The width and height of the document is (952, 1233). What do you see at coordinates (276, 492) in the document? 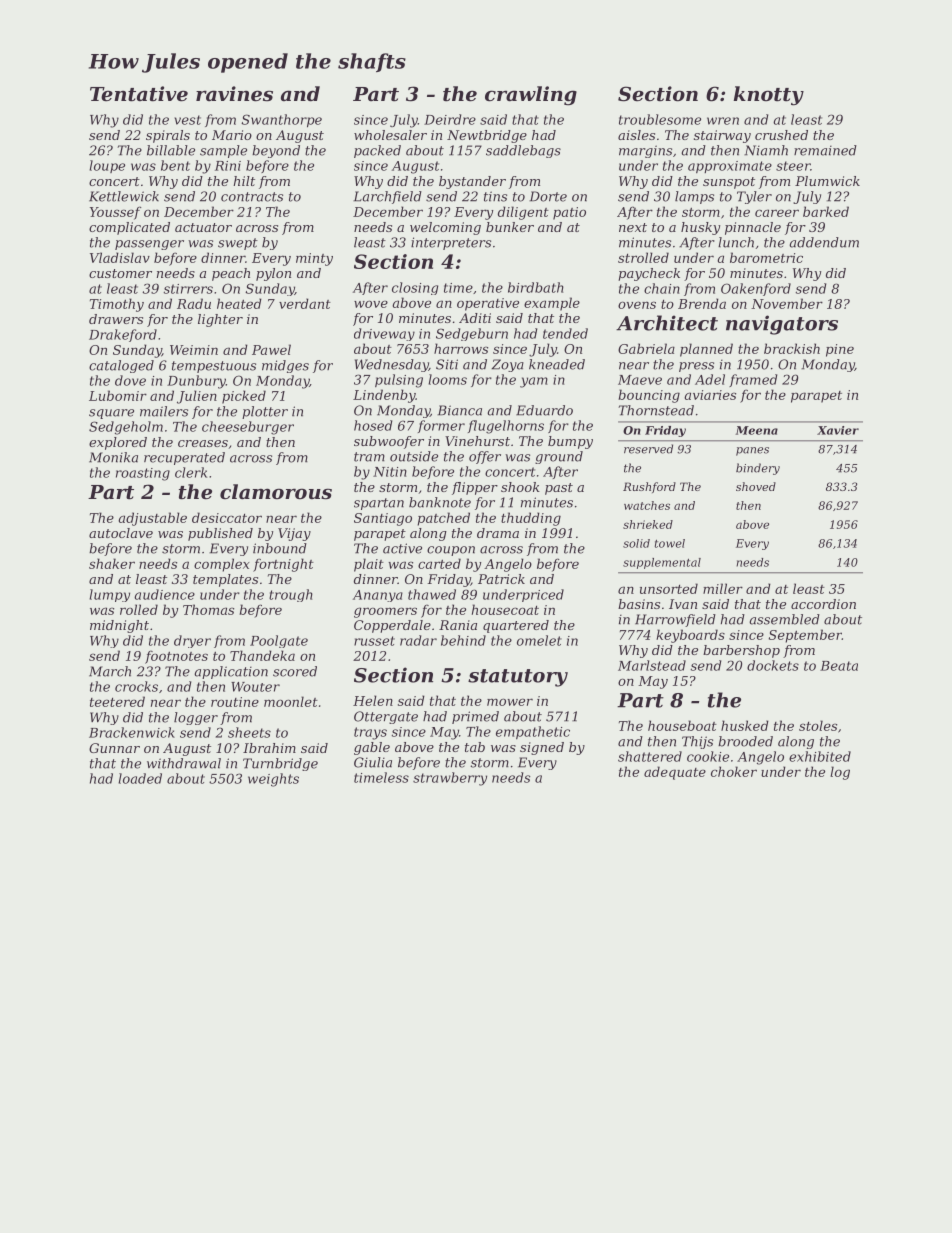
I see `clamorous` at bounding box center [276, 492].
